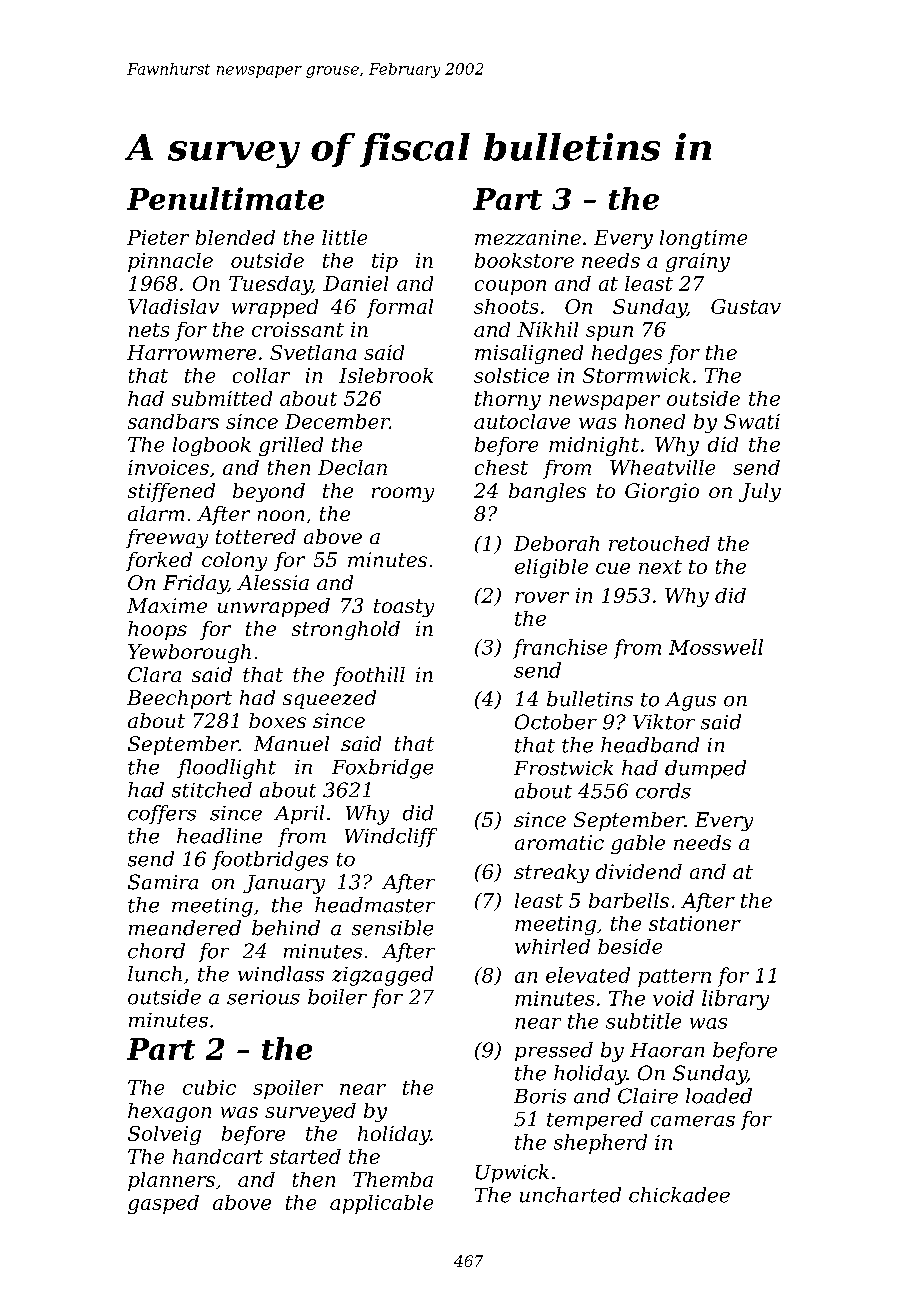  I want to click on October, so click(556, 722).
